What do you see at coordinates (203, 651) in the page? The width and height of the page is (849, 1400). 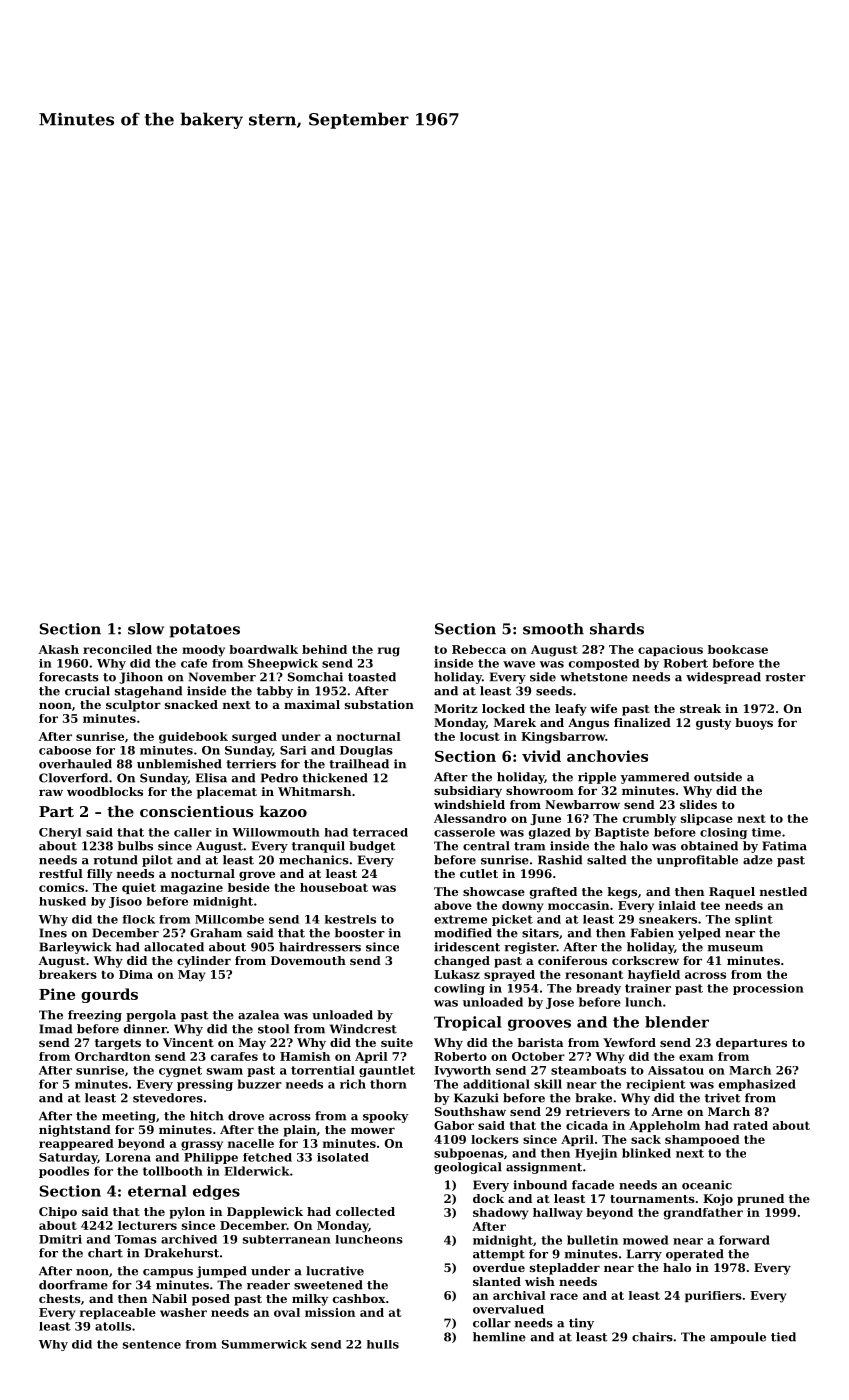 I see `moody` at bounding box center [203, 651].
